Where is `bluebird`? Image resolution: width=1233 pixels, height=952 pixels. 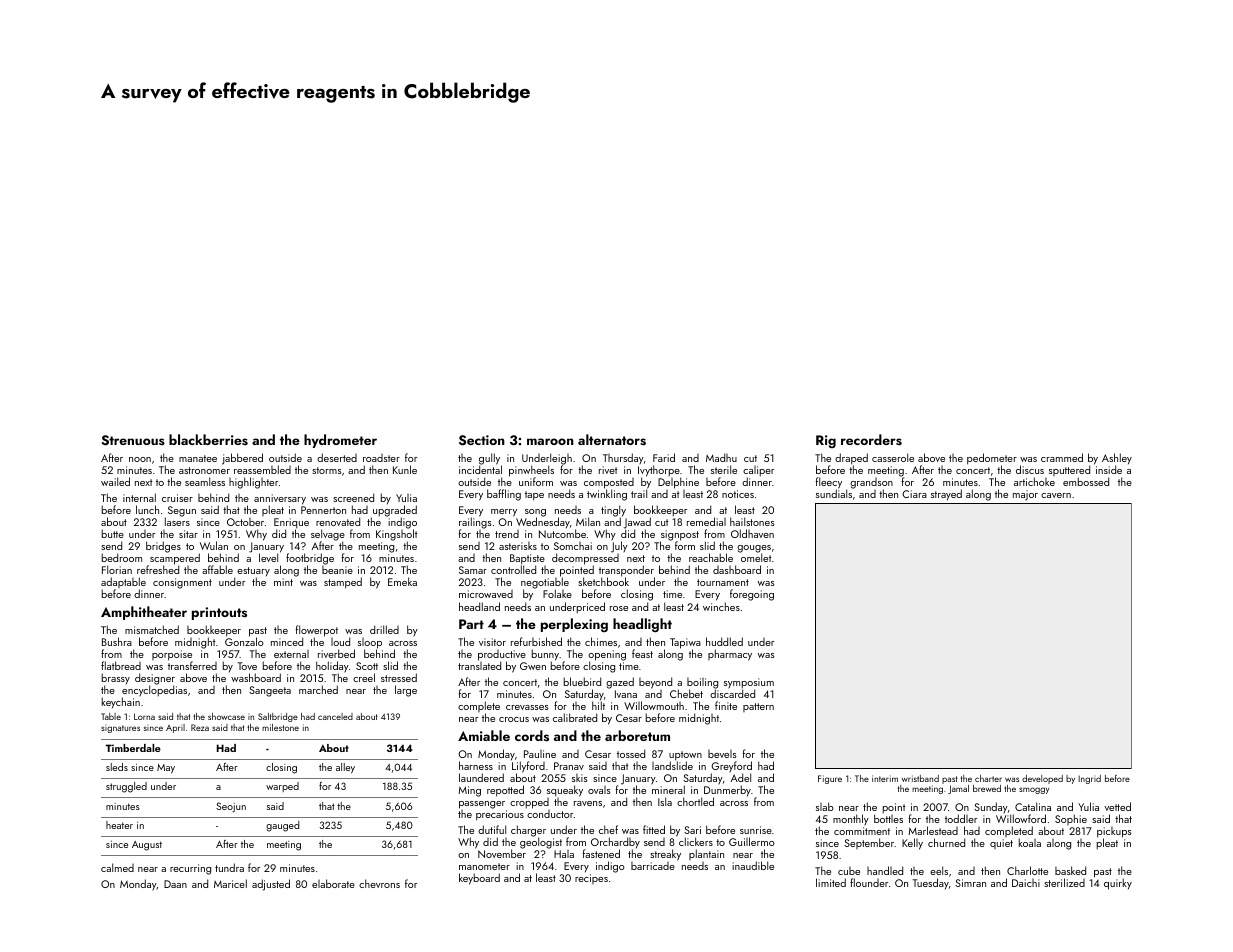
bluebird is located at coordinates (582, 681).
